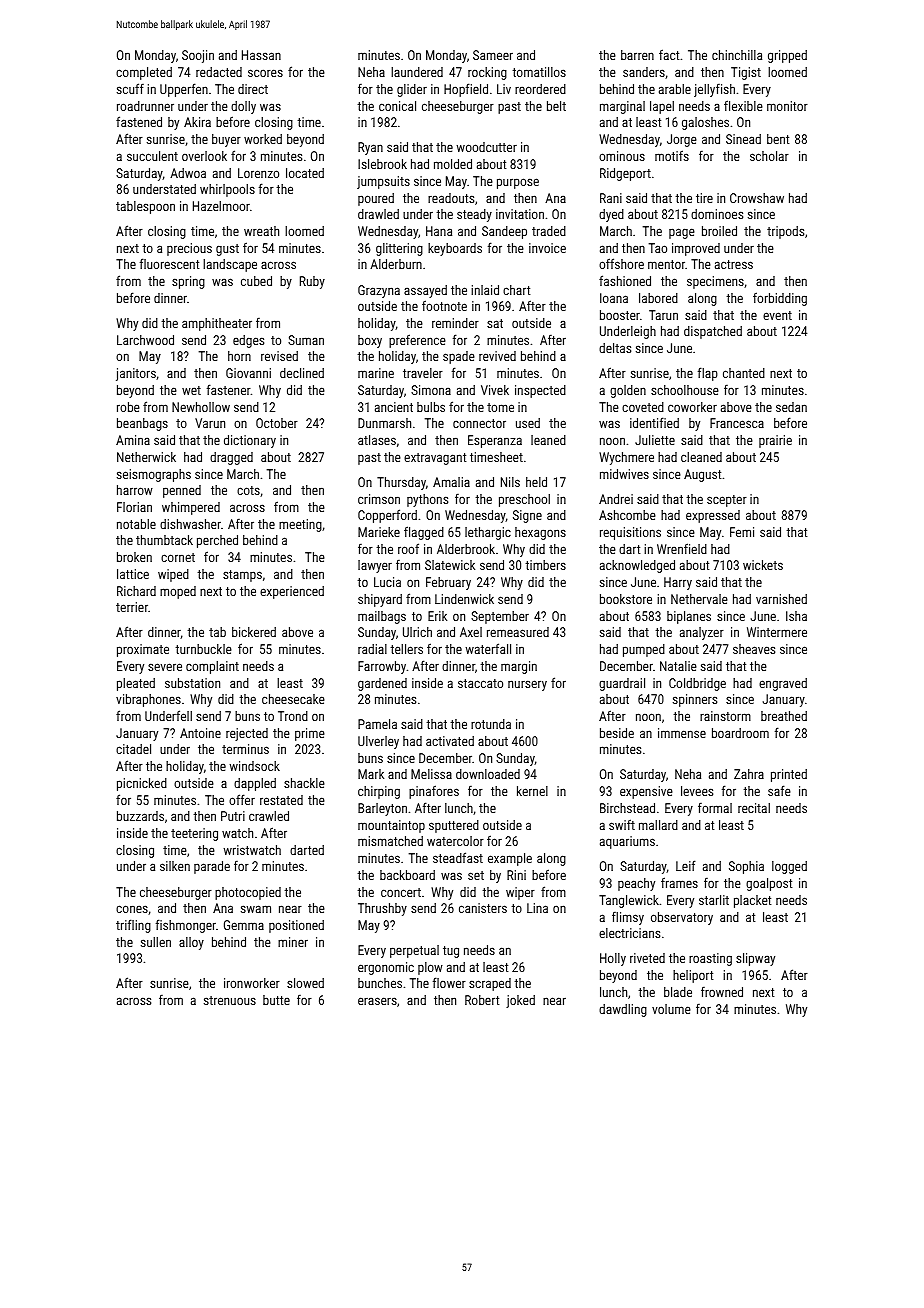 This screenshot has height=1308, width=924. What do you see at coordinates (623, 1010) in the screenshot?
I see `dawdling` at bounding box center [623, 1010].
